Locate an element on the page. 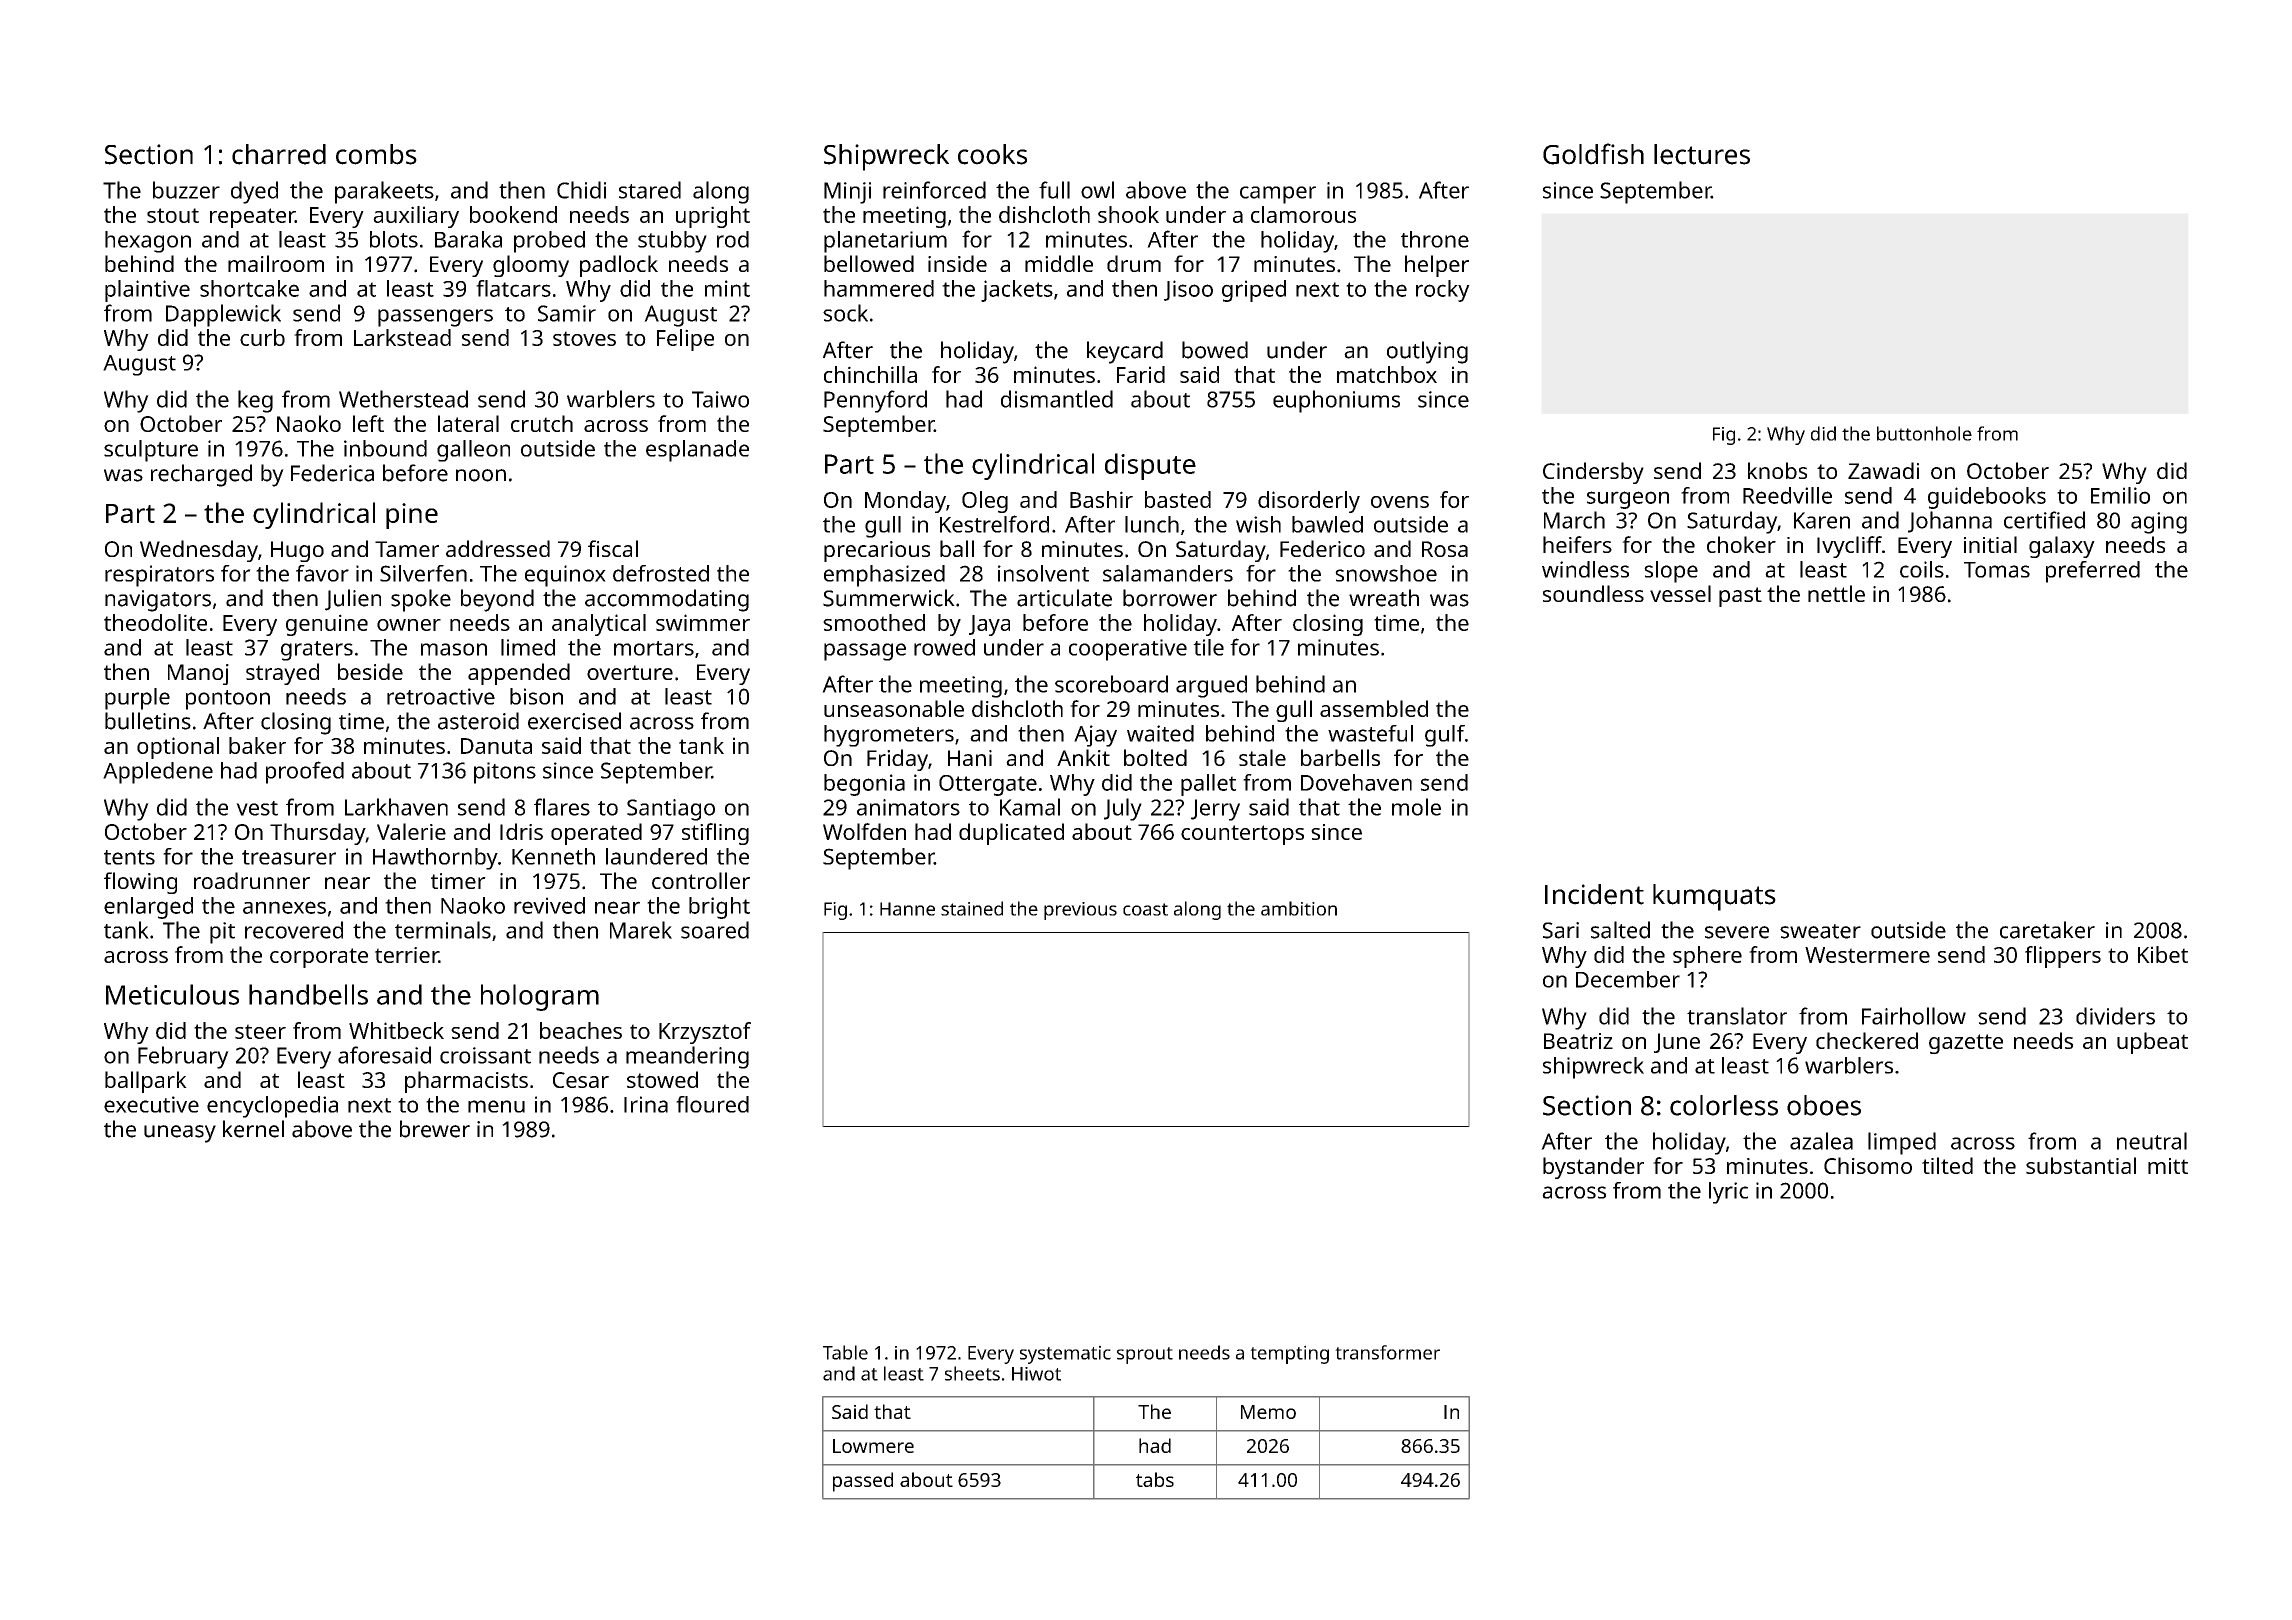 The image size is (2292, 1620). lateral is located at coordinates (468, 423).
